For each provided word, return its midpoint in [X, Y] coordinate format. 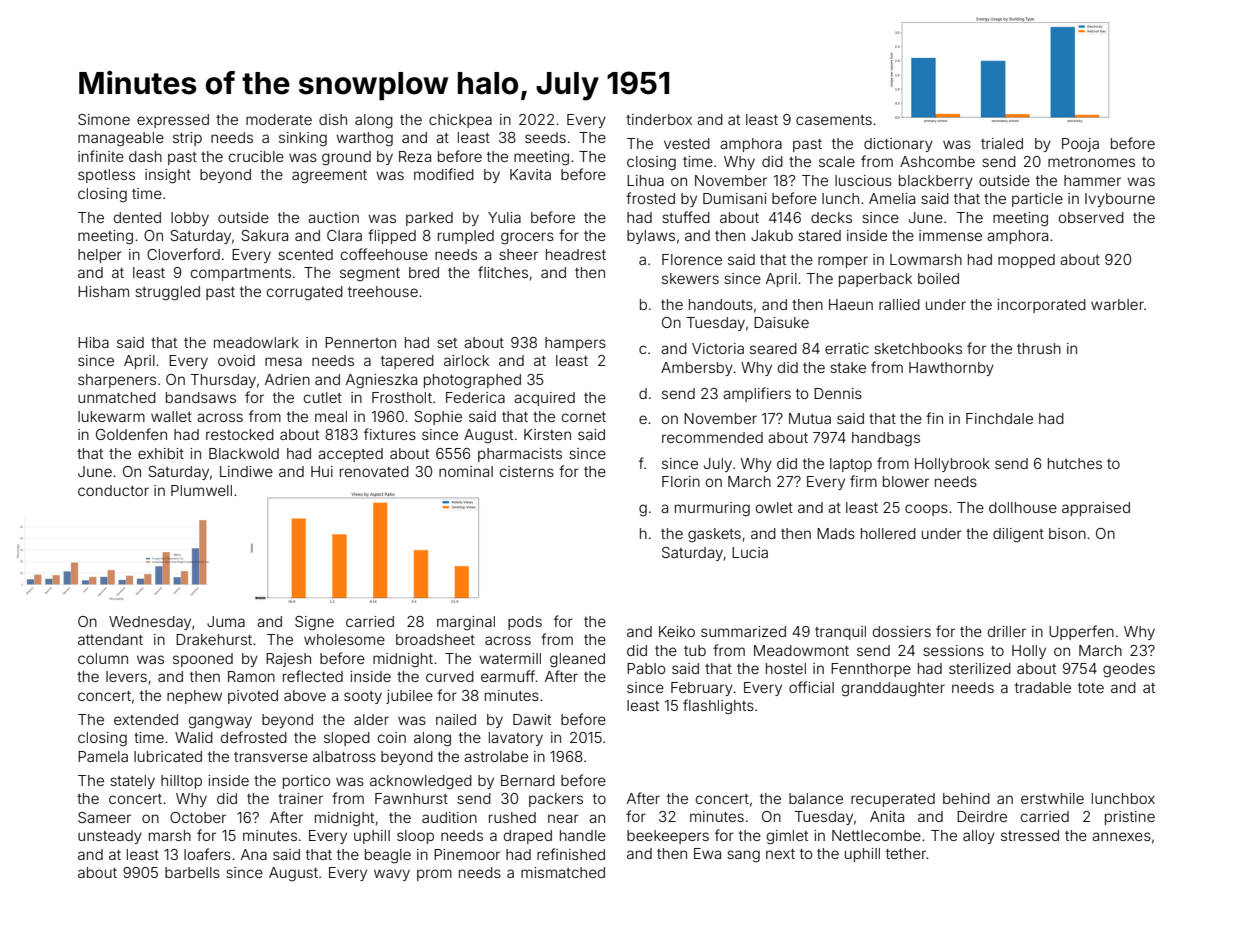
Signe [314, 623]
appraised [1096, 509]
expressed [173, 121]
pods [525, 623]
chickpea [460, 121]
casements [834, 120]
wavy [392, 875]
